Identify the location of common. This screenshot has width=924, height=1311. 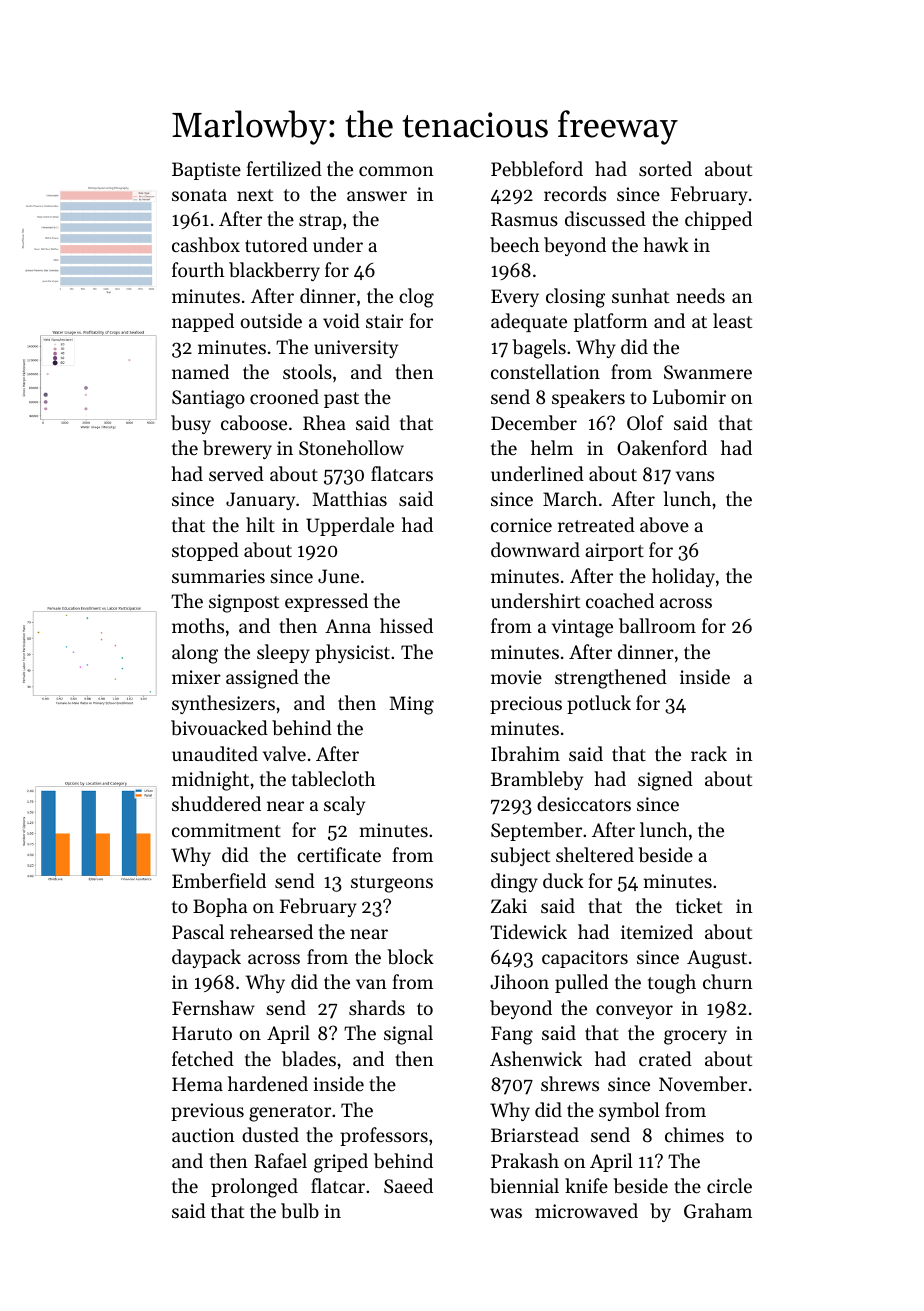
(396, 171).
